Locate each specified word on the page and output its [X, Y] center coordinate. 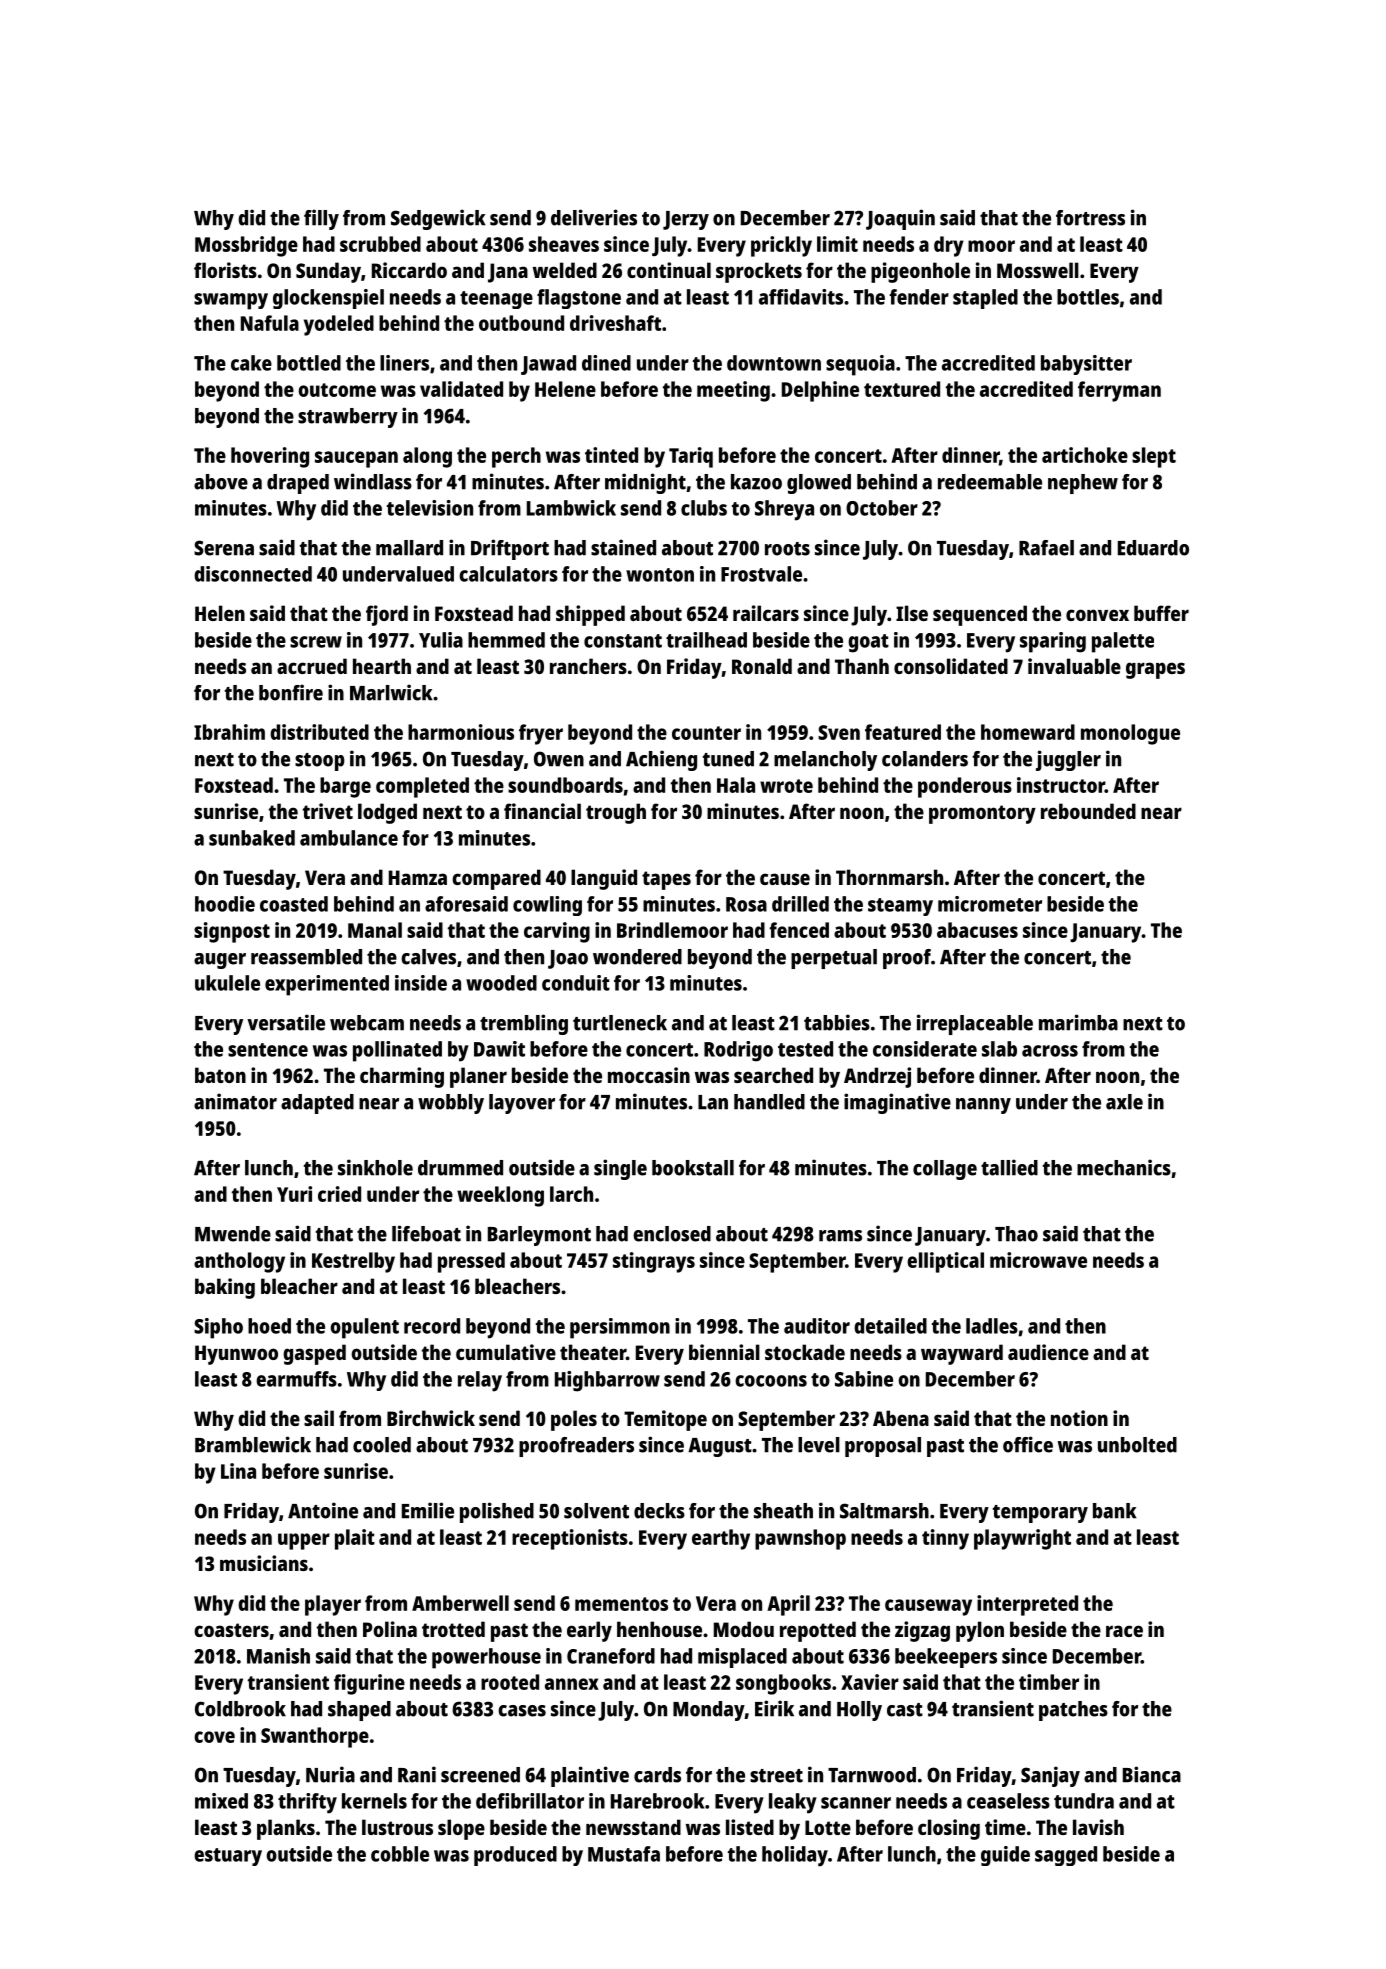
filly [321, 219]
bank [1115, 1511]
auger [220, 961]
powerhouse [486, 1658]
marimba [1078, 1022]
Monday [709, 1711]
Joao [568, 959]
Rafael [1046, 548]
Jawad [548, 365]
